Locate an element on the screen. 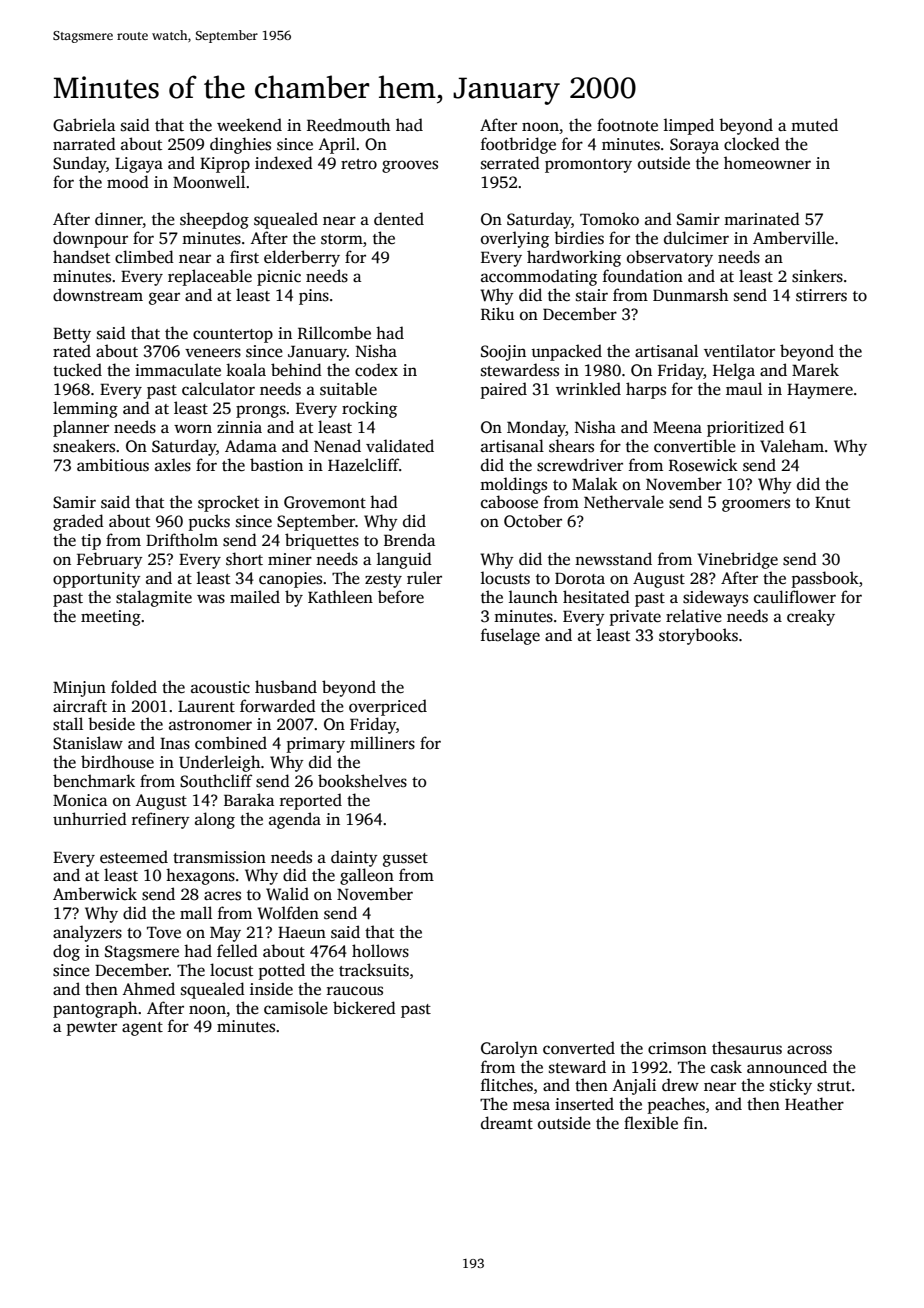 The image size is (924, 1308). climbed is located at coordinates (144, 257).
